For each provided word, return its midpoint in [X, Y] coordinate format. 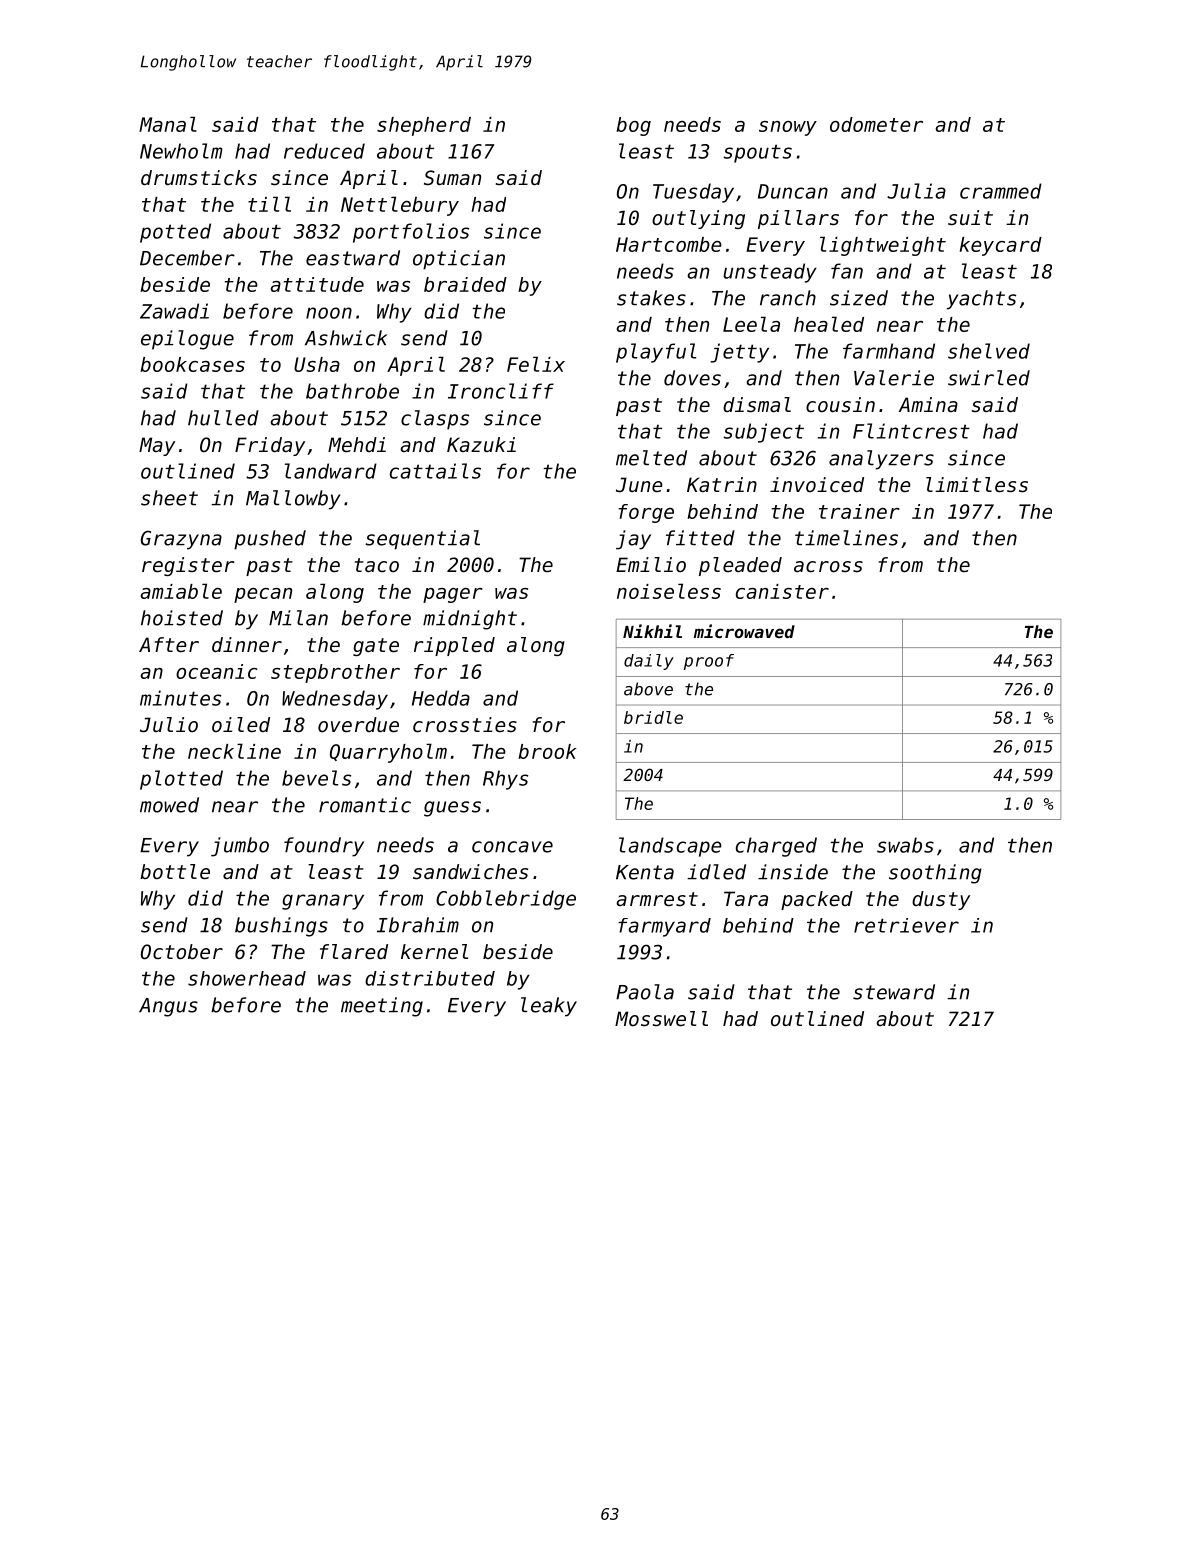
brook [547, 751]
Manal [168, 124]
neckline [234, 751]
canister [782, 591]
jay [633, 540]
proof [709, 662]
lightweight [883, 246]
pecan [263, 595]
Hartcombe [669, 244]
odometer [876, 124]
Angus [168, 1007]
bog [633, 126]
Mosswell [661, 1019]
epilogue [187, 340]
